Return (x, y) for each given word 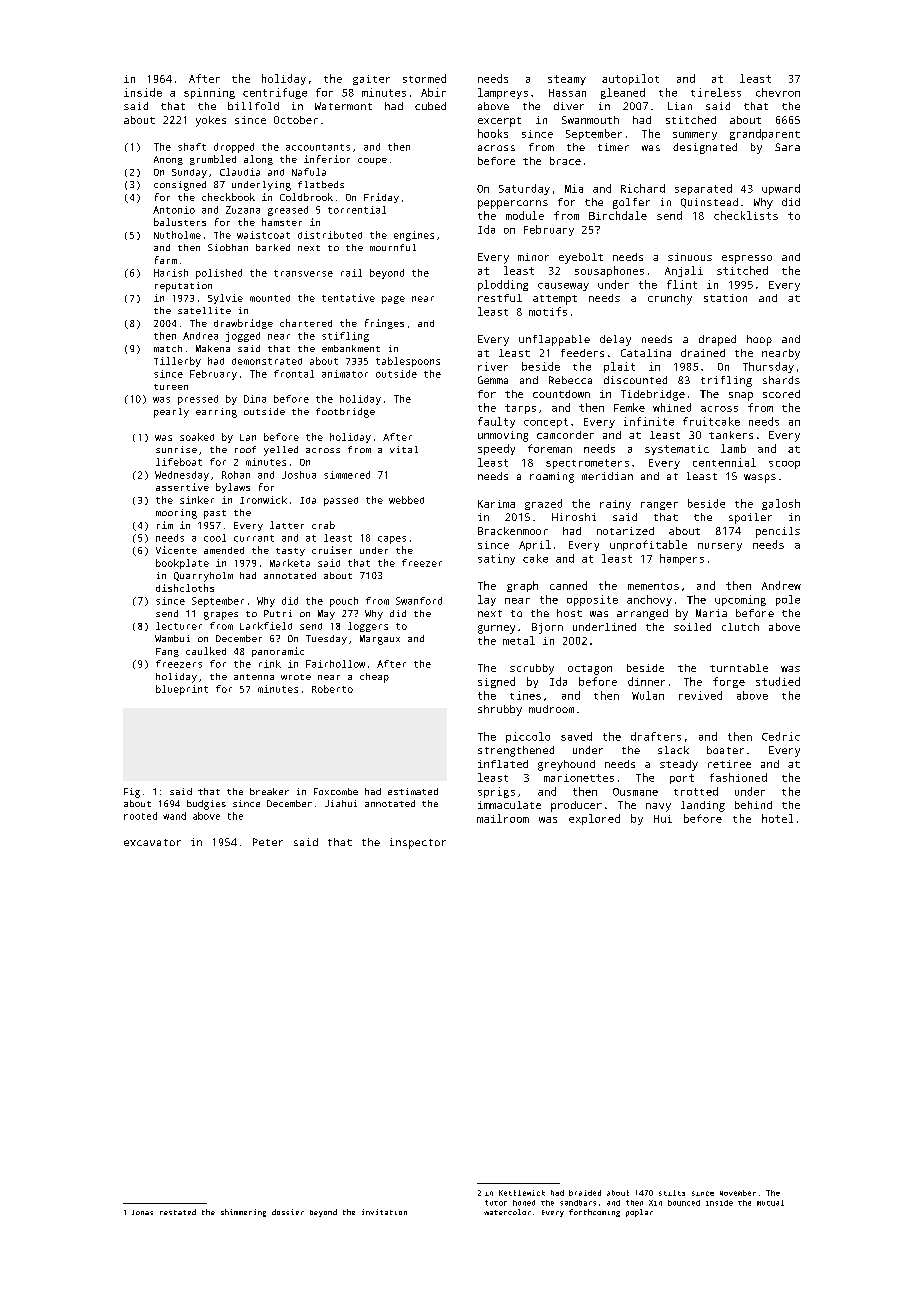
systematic (677, 450)
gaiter (371, 80)
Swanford (419, 601)
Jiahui (341, 803)
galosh (781, 504)
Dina (255, 399)
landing (703, 806)
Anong (168, 160)
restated (178, 1212)
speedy (496, 449)
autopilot (630, 79)
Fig (132, 793)
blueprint (182, 690)
